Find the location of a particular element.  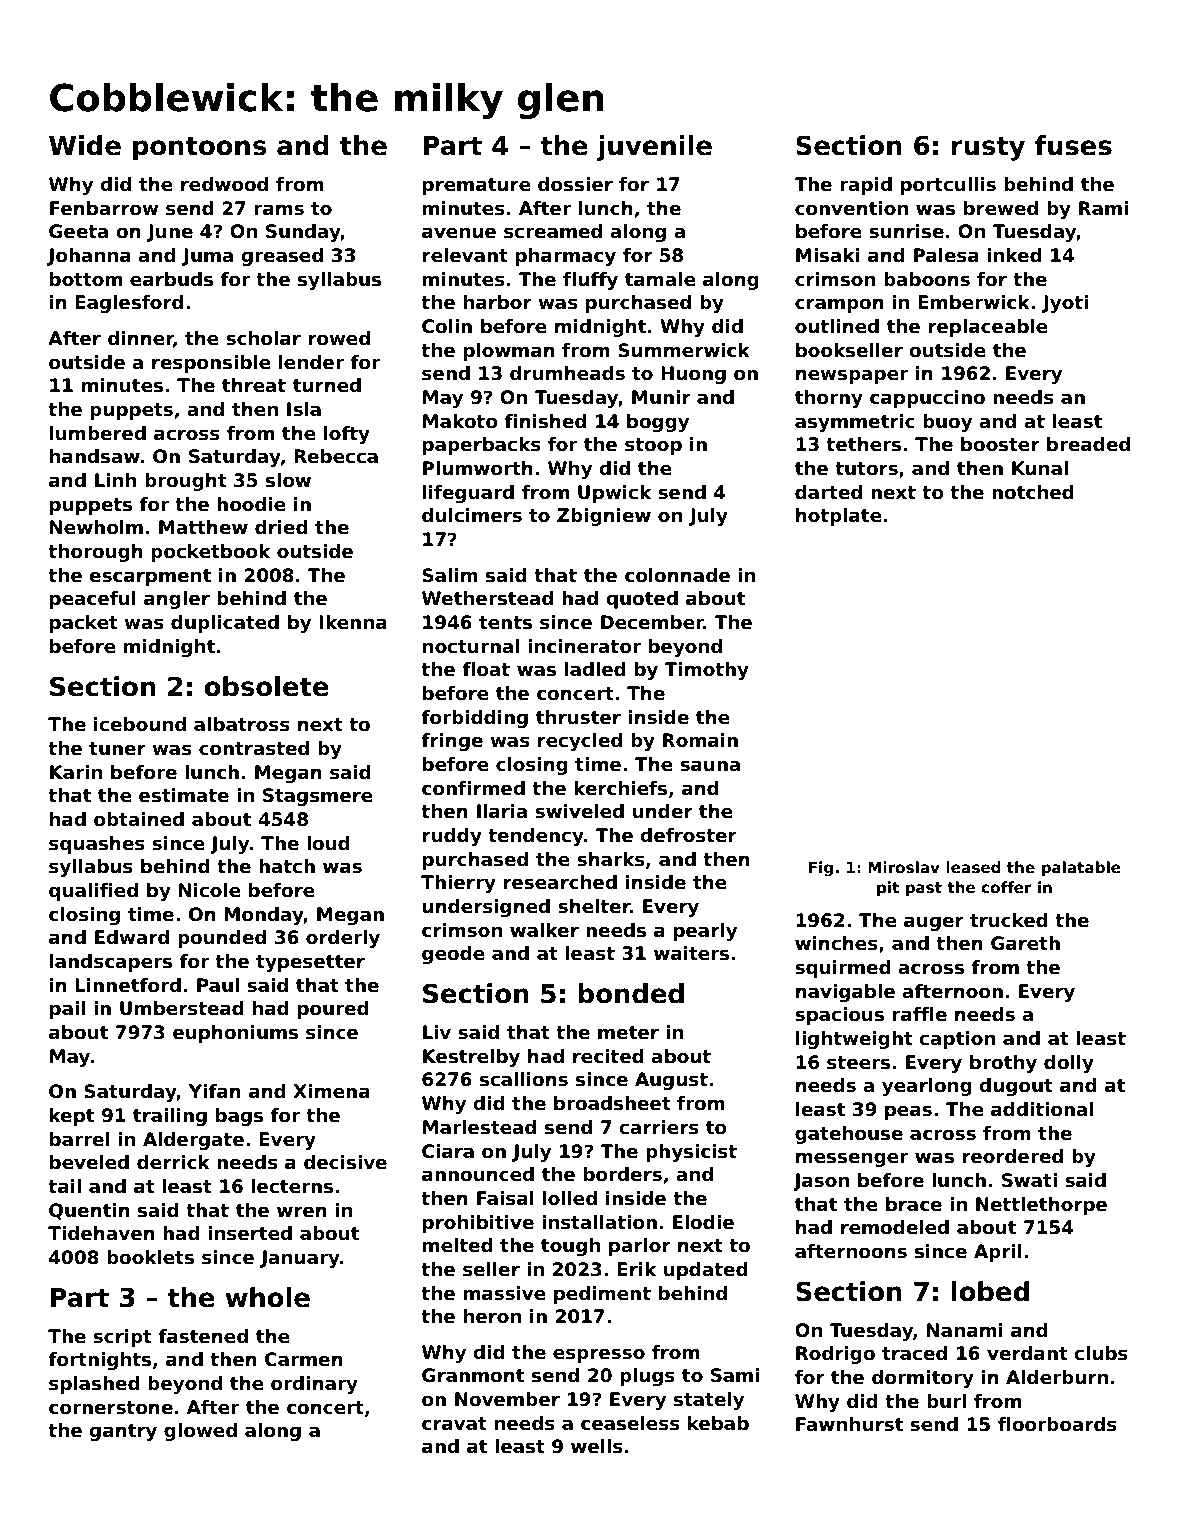

brace is located at coordinates (914, 1204).
